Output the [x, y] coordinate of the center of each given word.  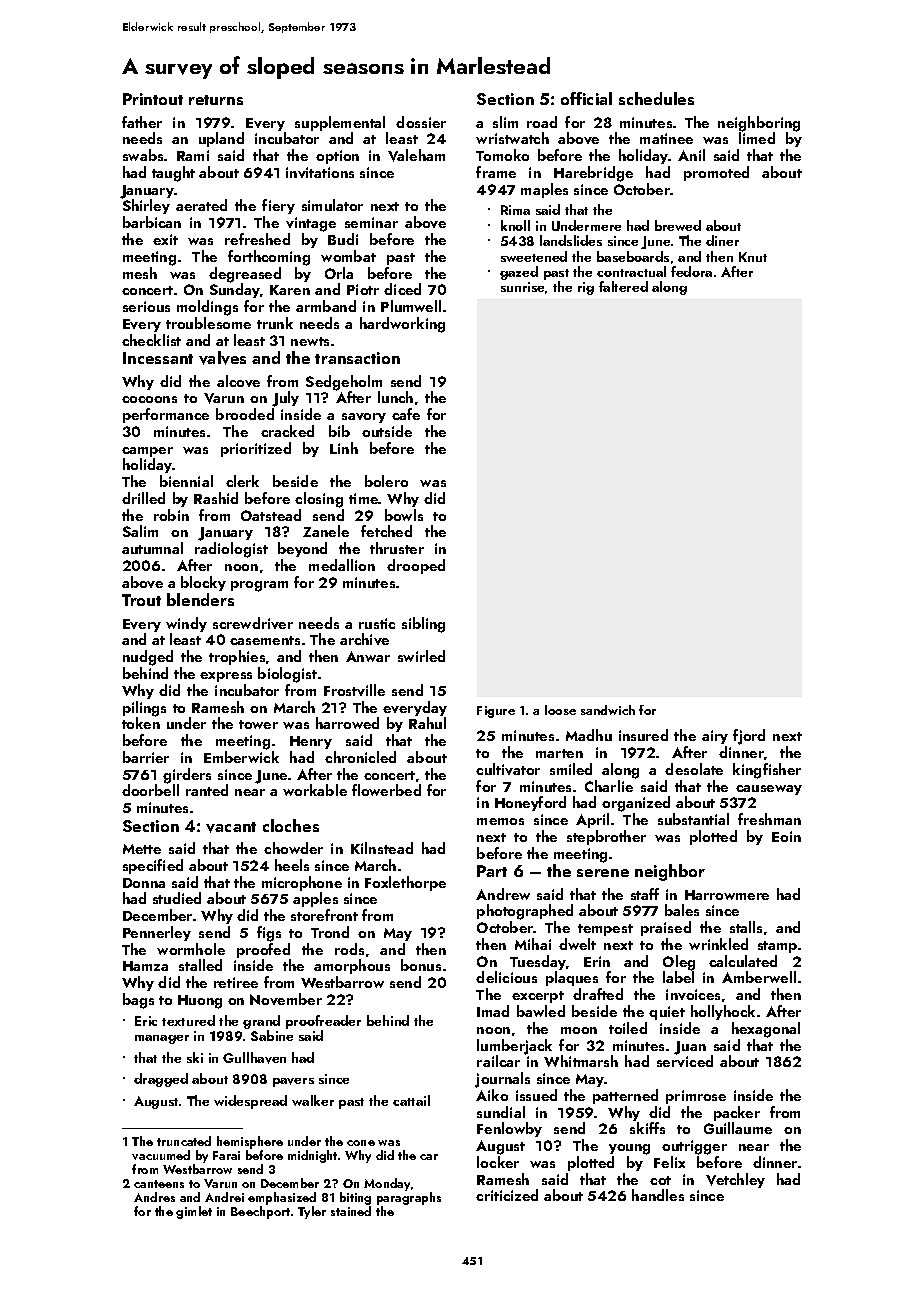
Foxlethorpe [405, 883]
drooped [416, 566]
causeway [769, 790]
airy [715, 737]
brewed [678, 225]
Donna [144, 883]
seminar [371, 222]
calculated [743, 961]
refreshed [257, 239]
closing [319, 500]
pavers [293, 1082]
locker [498, 1162]
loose [560, 710]
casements [265, 640]
